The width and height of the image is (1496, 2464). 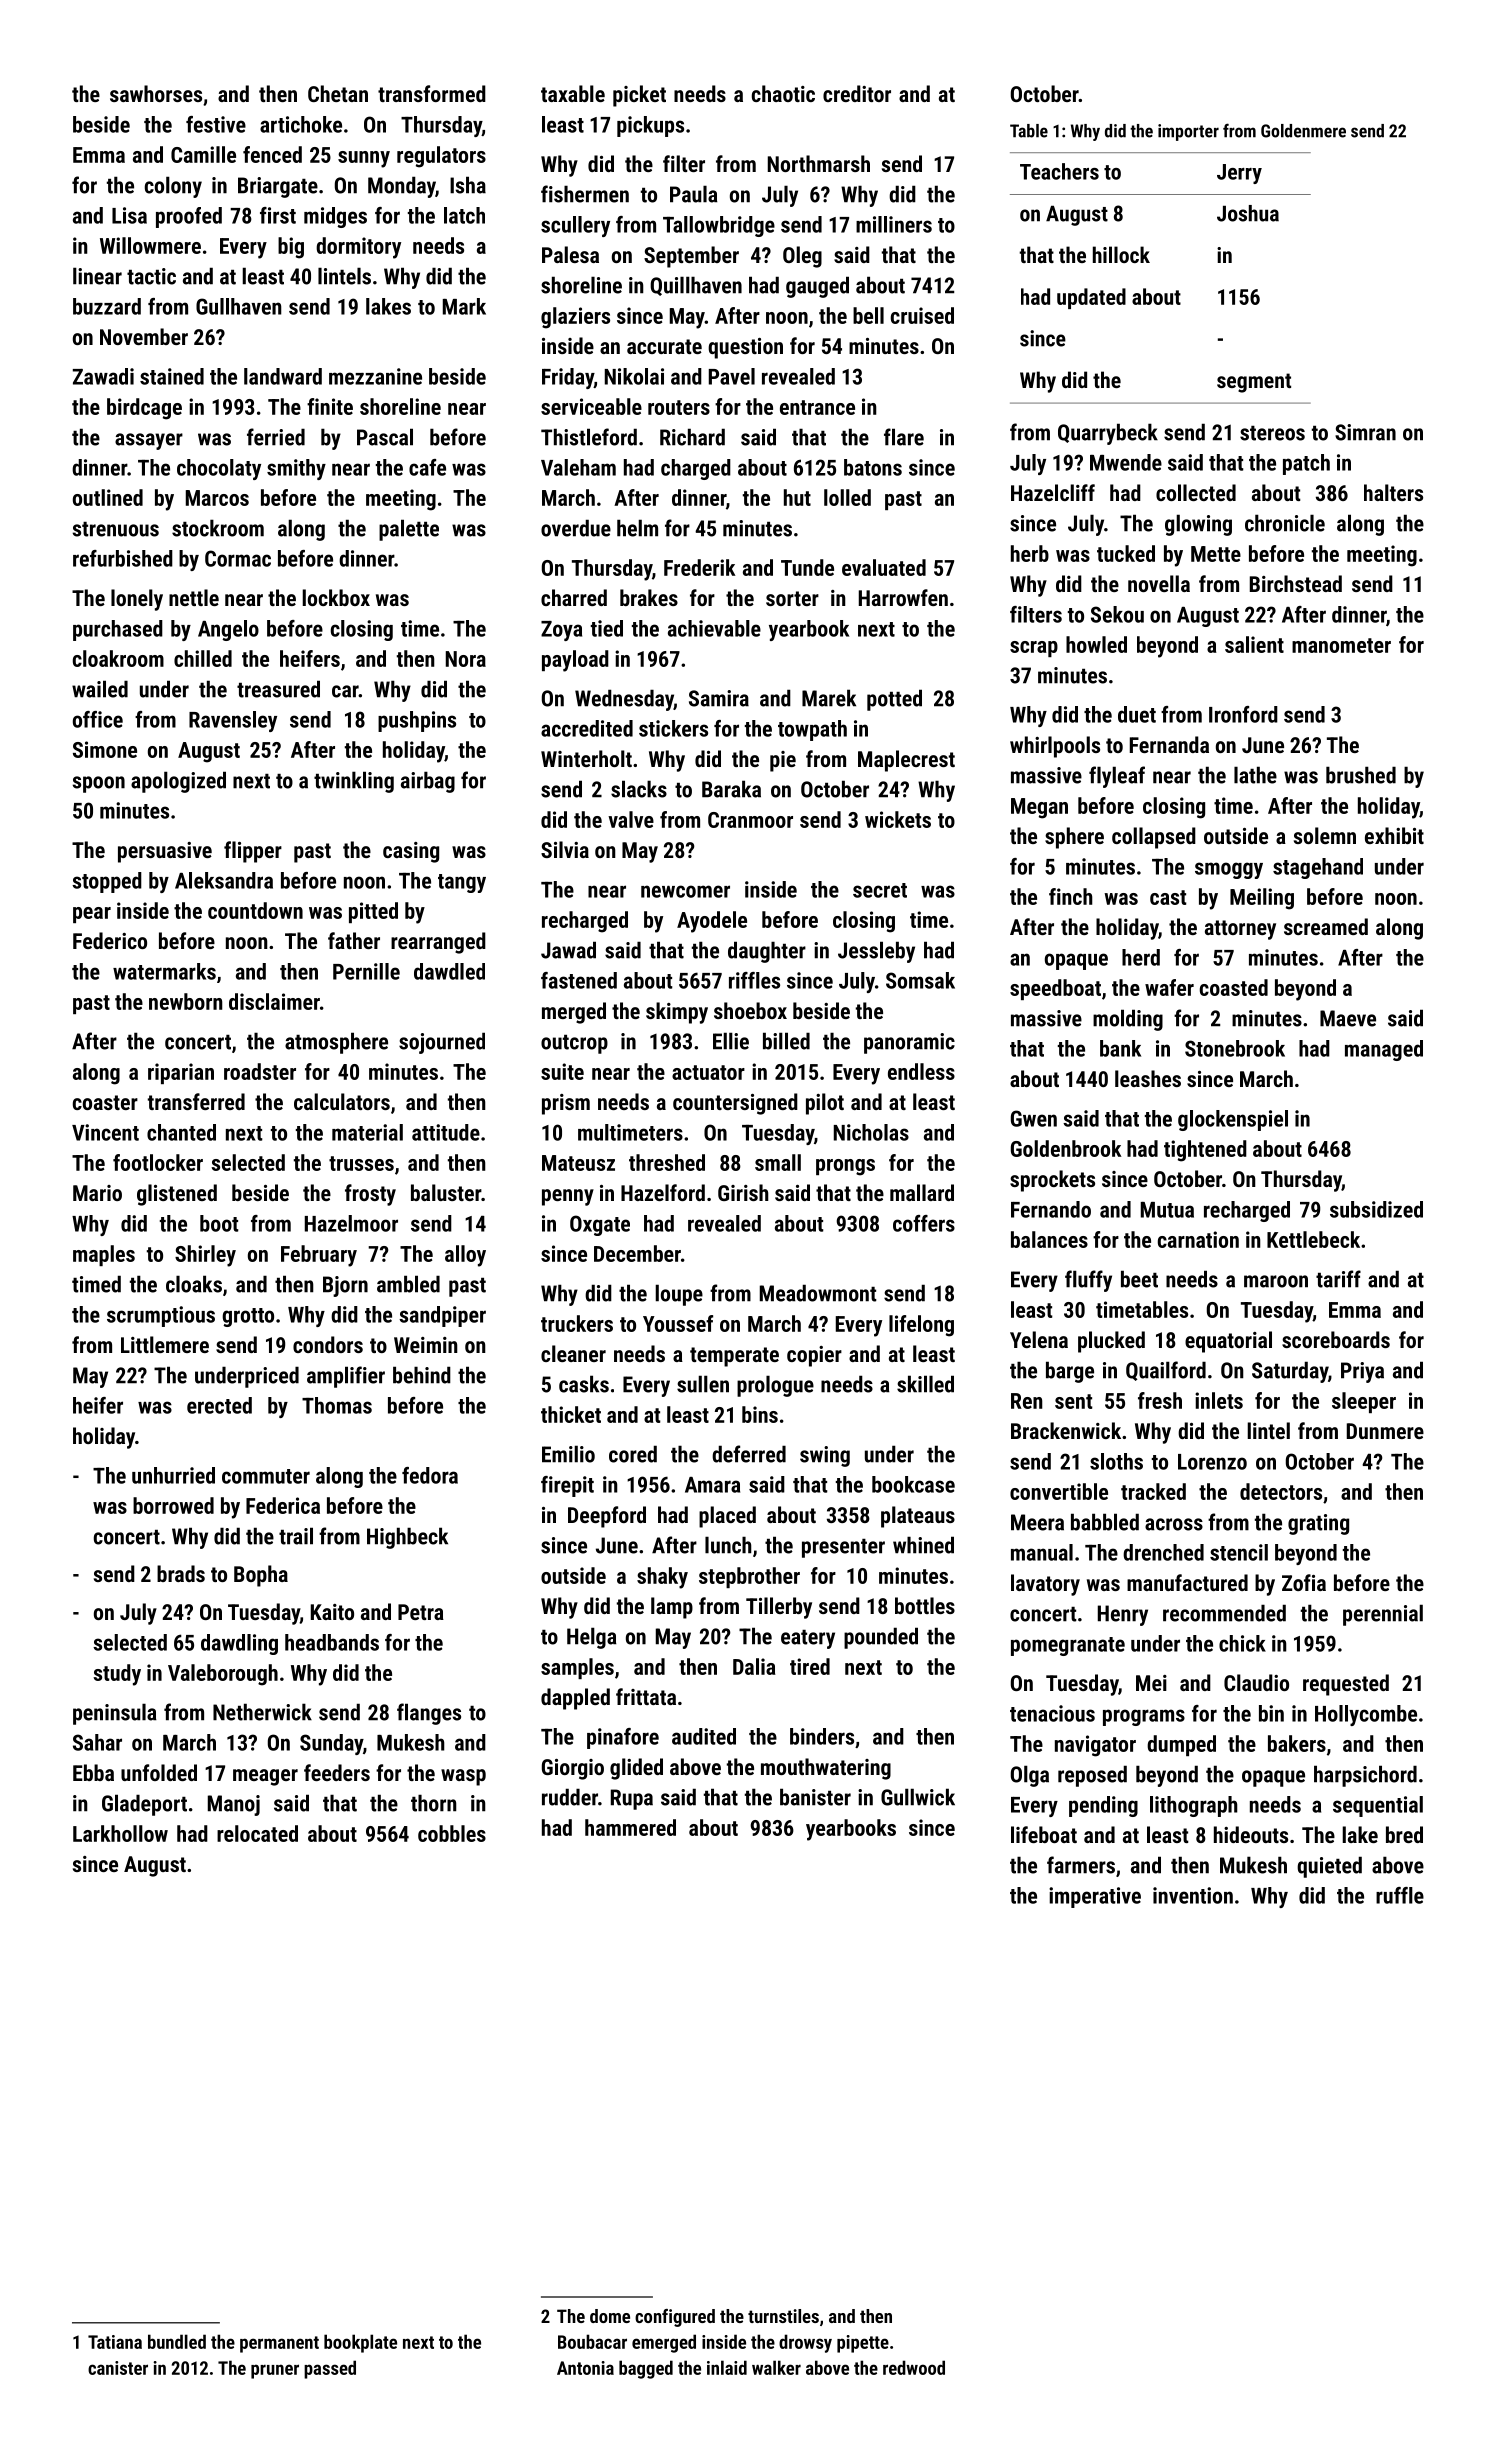 What do you see at coordinates (331, 1744) in the image?
I see `Sunday` at bounding box center [331, 1744].
